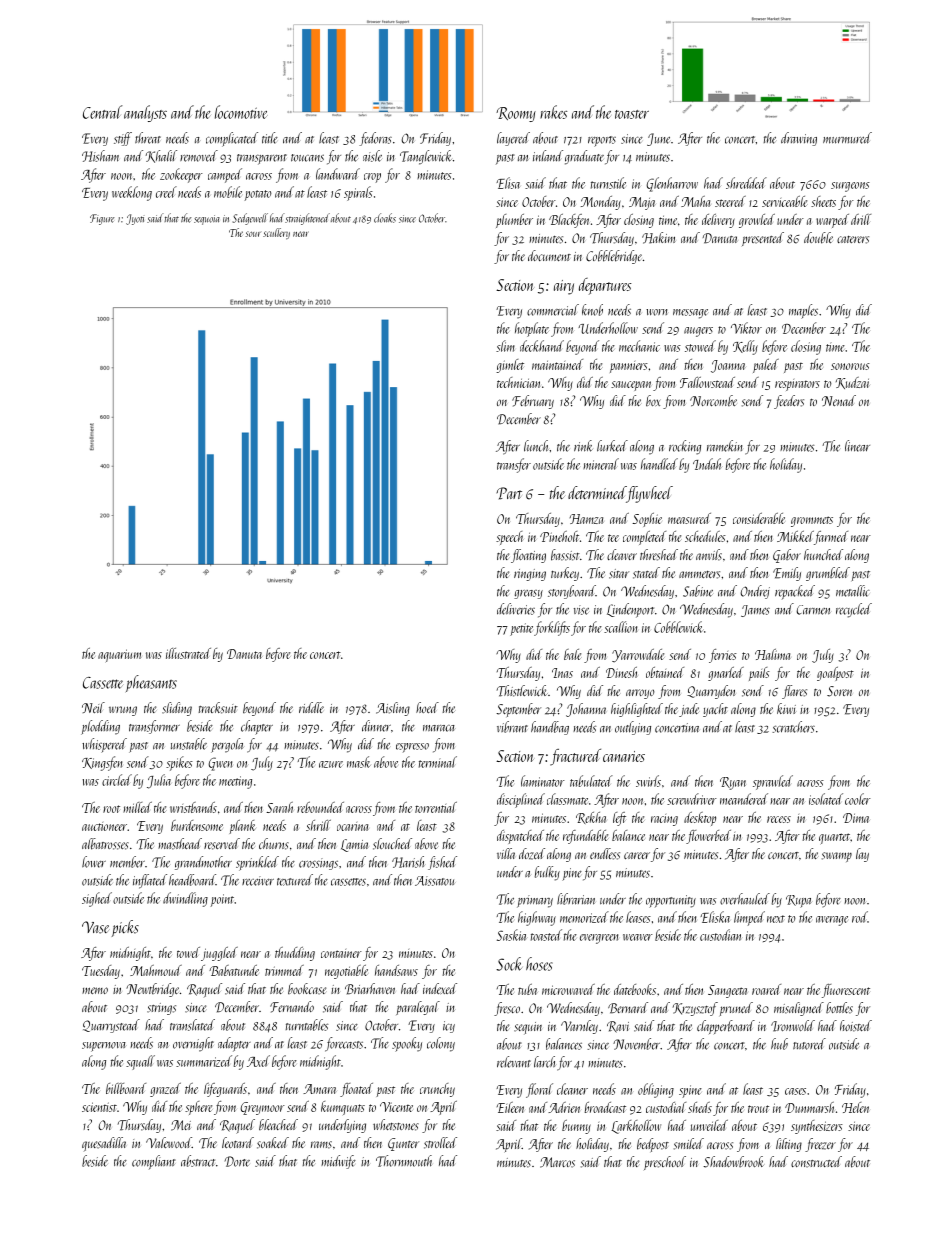  I want to click on flares, so click(794, 692).
